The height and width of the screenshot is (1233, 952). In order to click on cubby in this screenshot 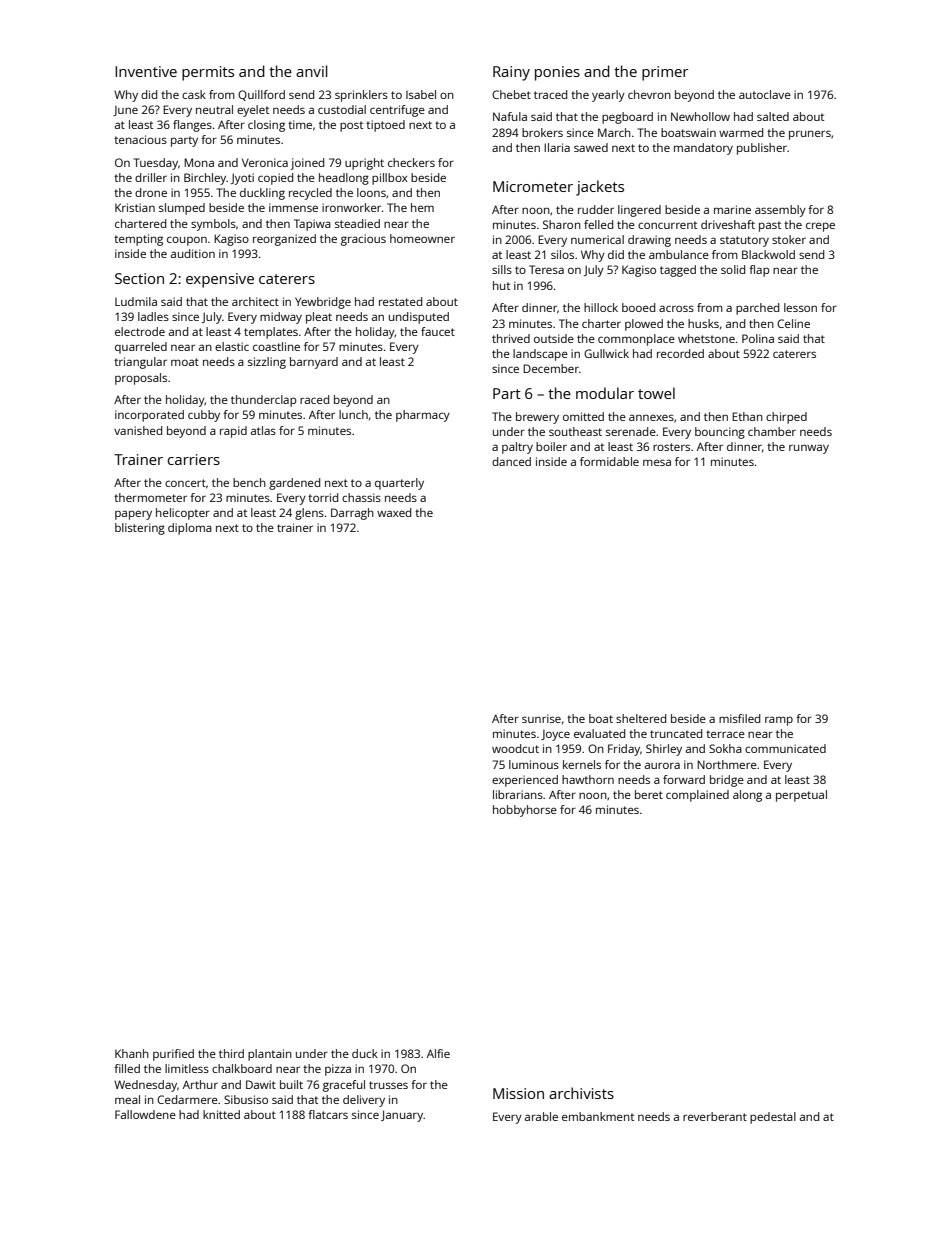, I will do `click(204, 416)`.
